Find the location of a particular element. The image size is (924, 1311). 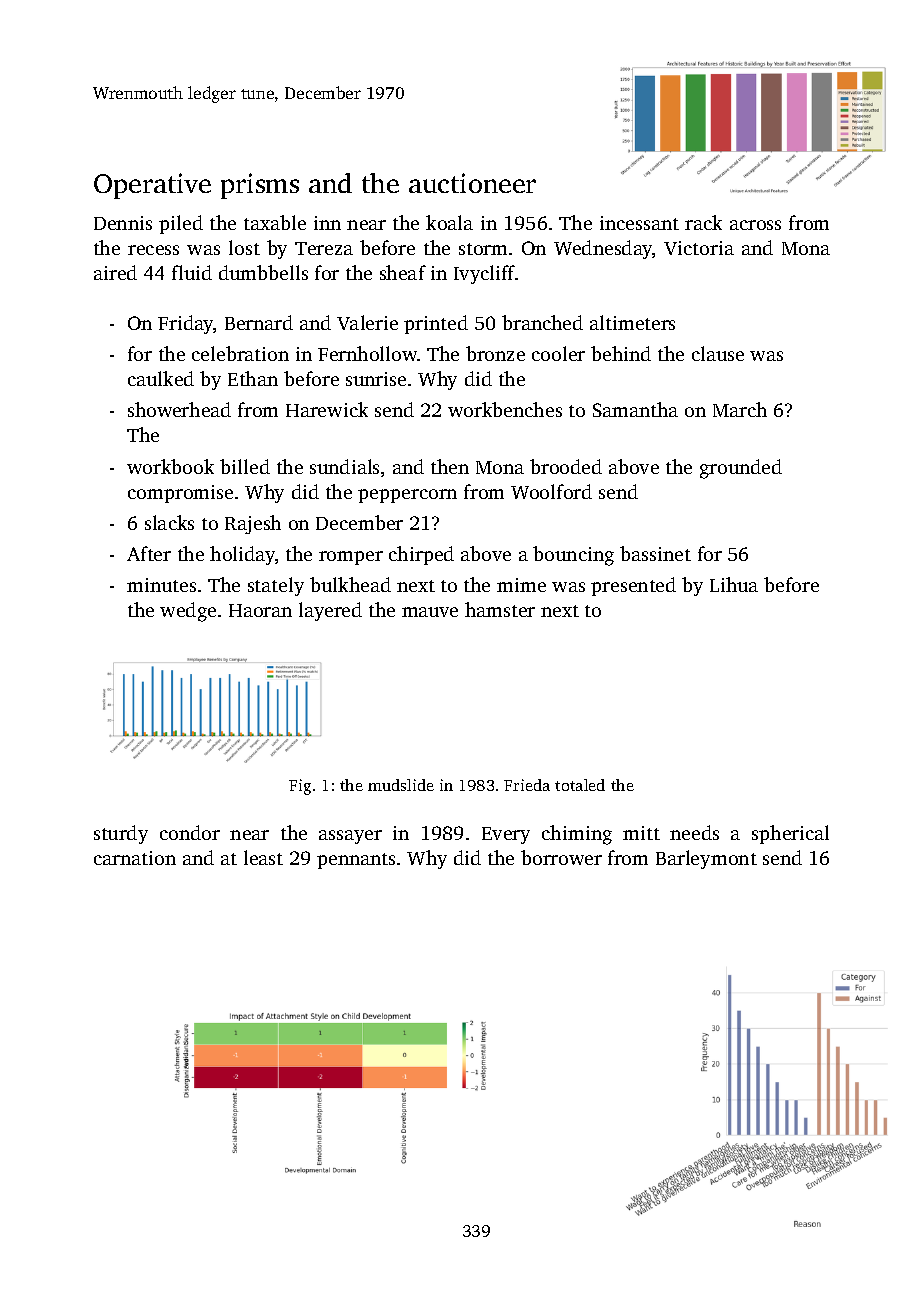

Operative is located at coordinates (152, 186).
